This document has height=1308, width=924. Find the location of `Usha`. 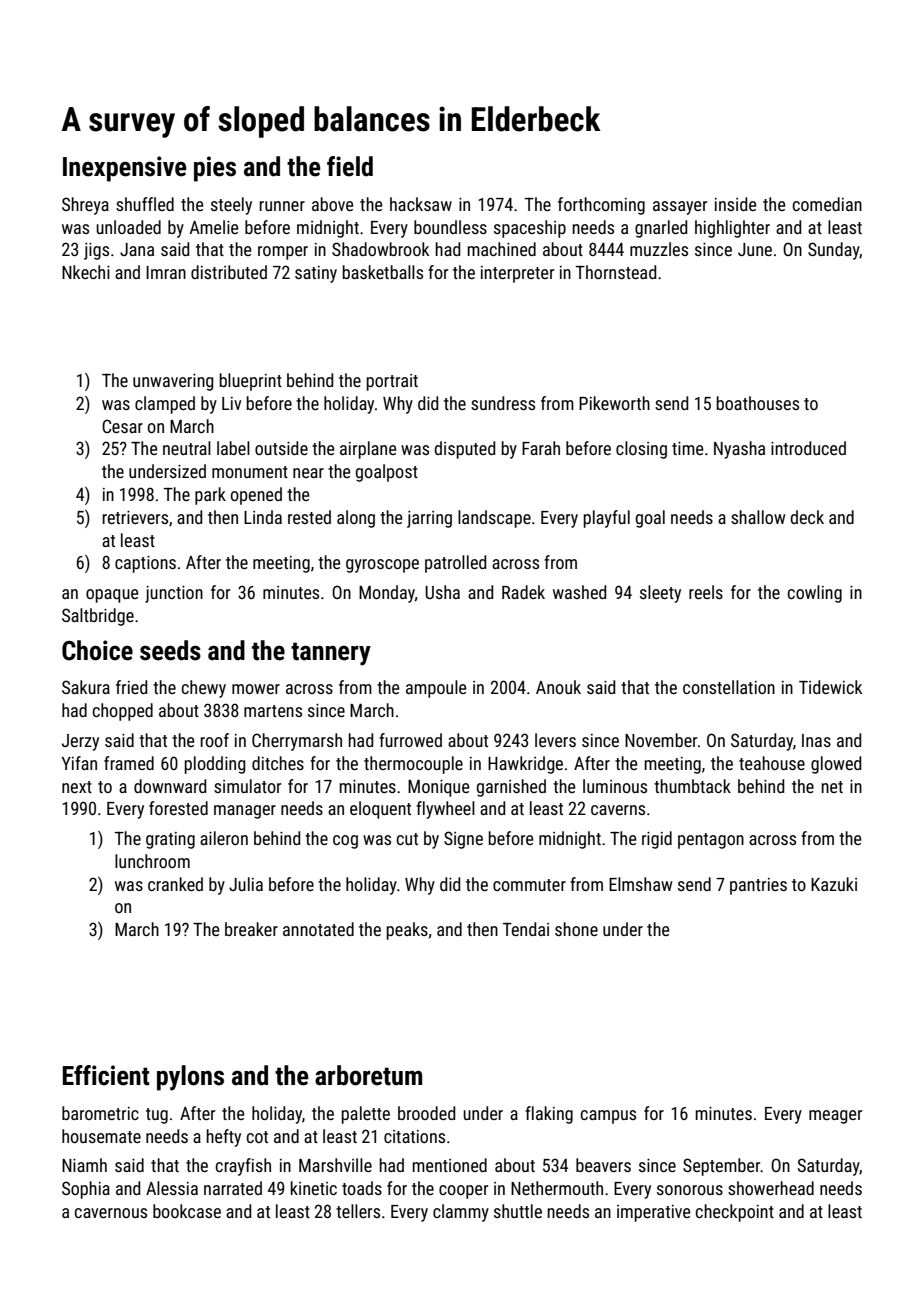

Usha is located at coordinates (442, 592).
